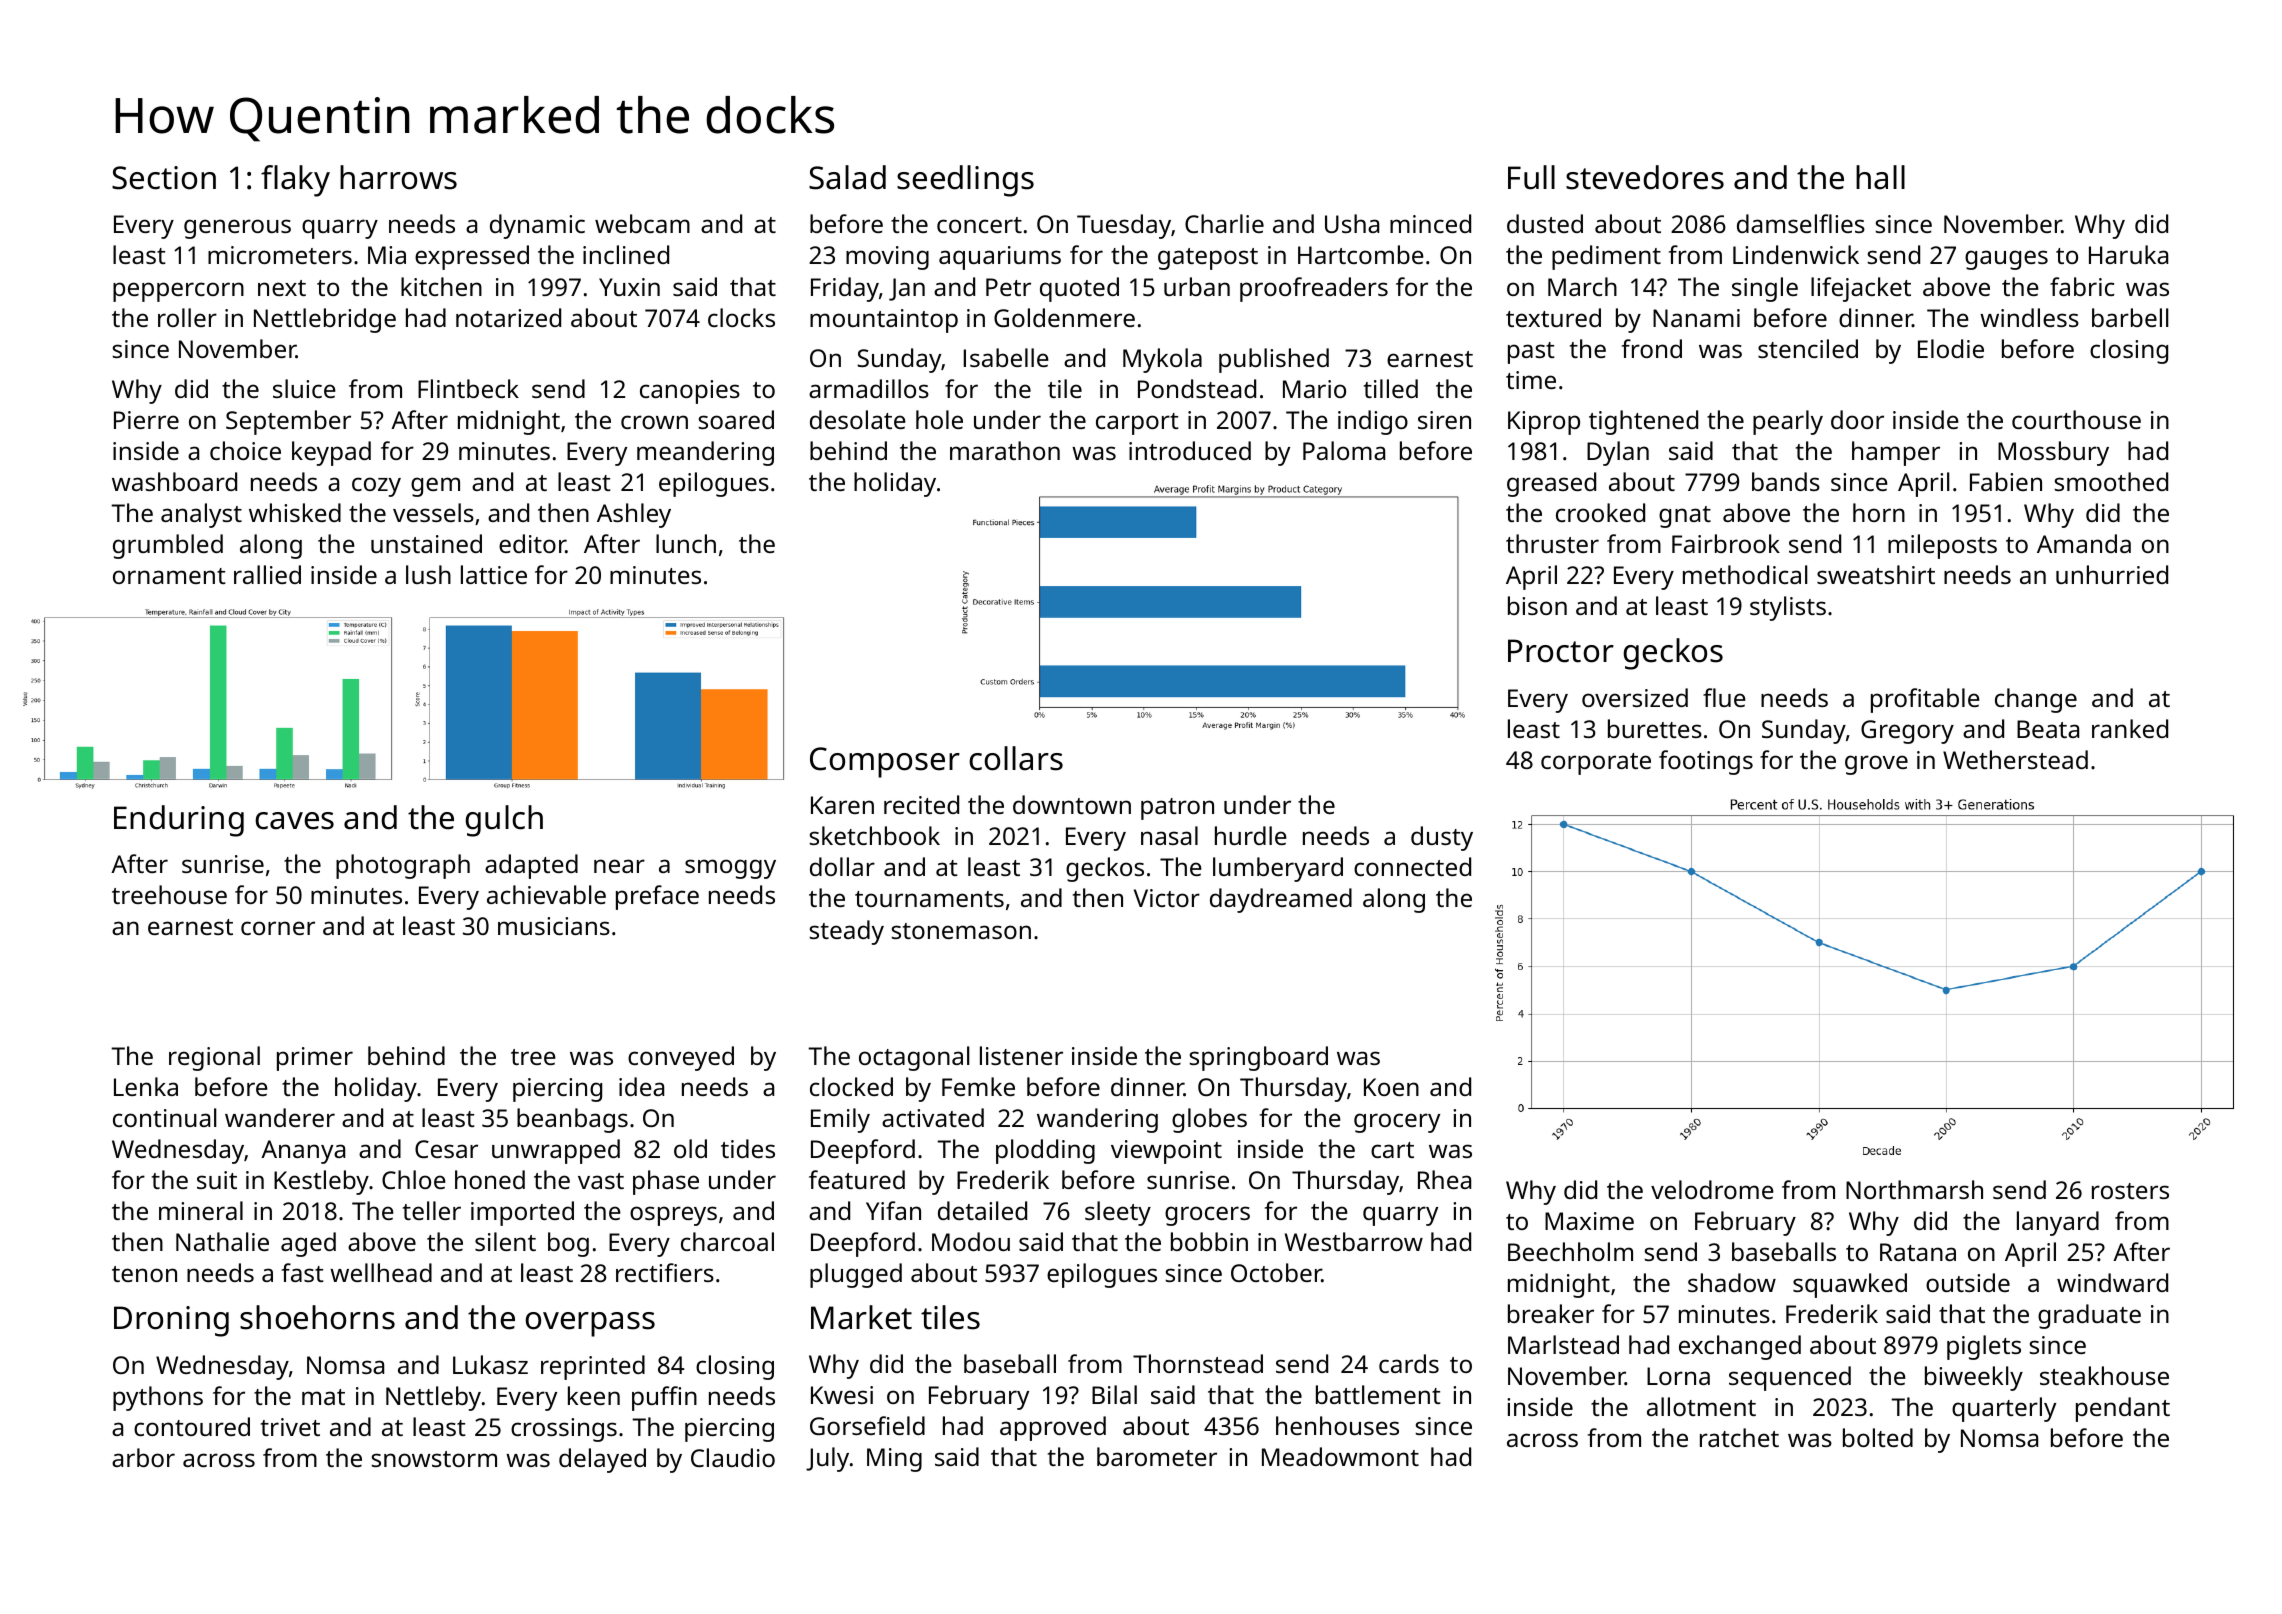  I want to click on nasal, so click(1169, 835).
